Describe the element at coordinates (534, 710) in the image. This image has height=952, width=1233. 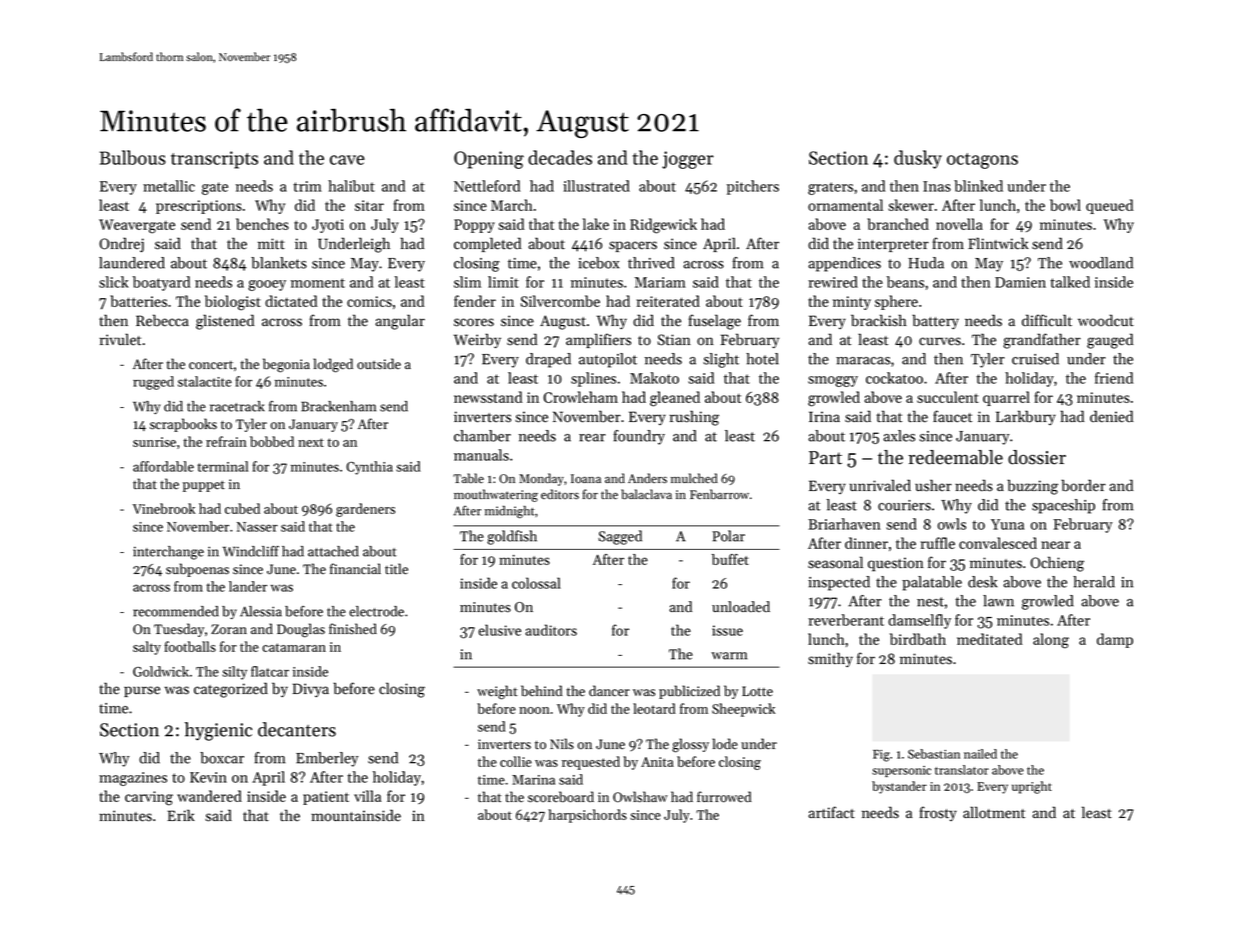
I see `noon` at that location.
